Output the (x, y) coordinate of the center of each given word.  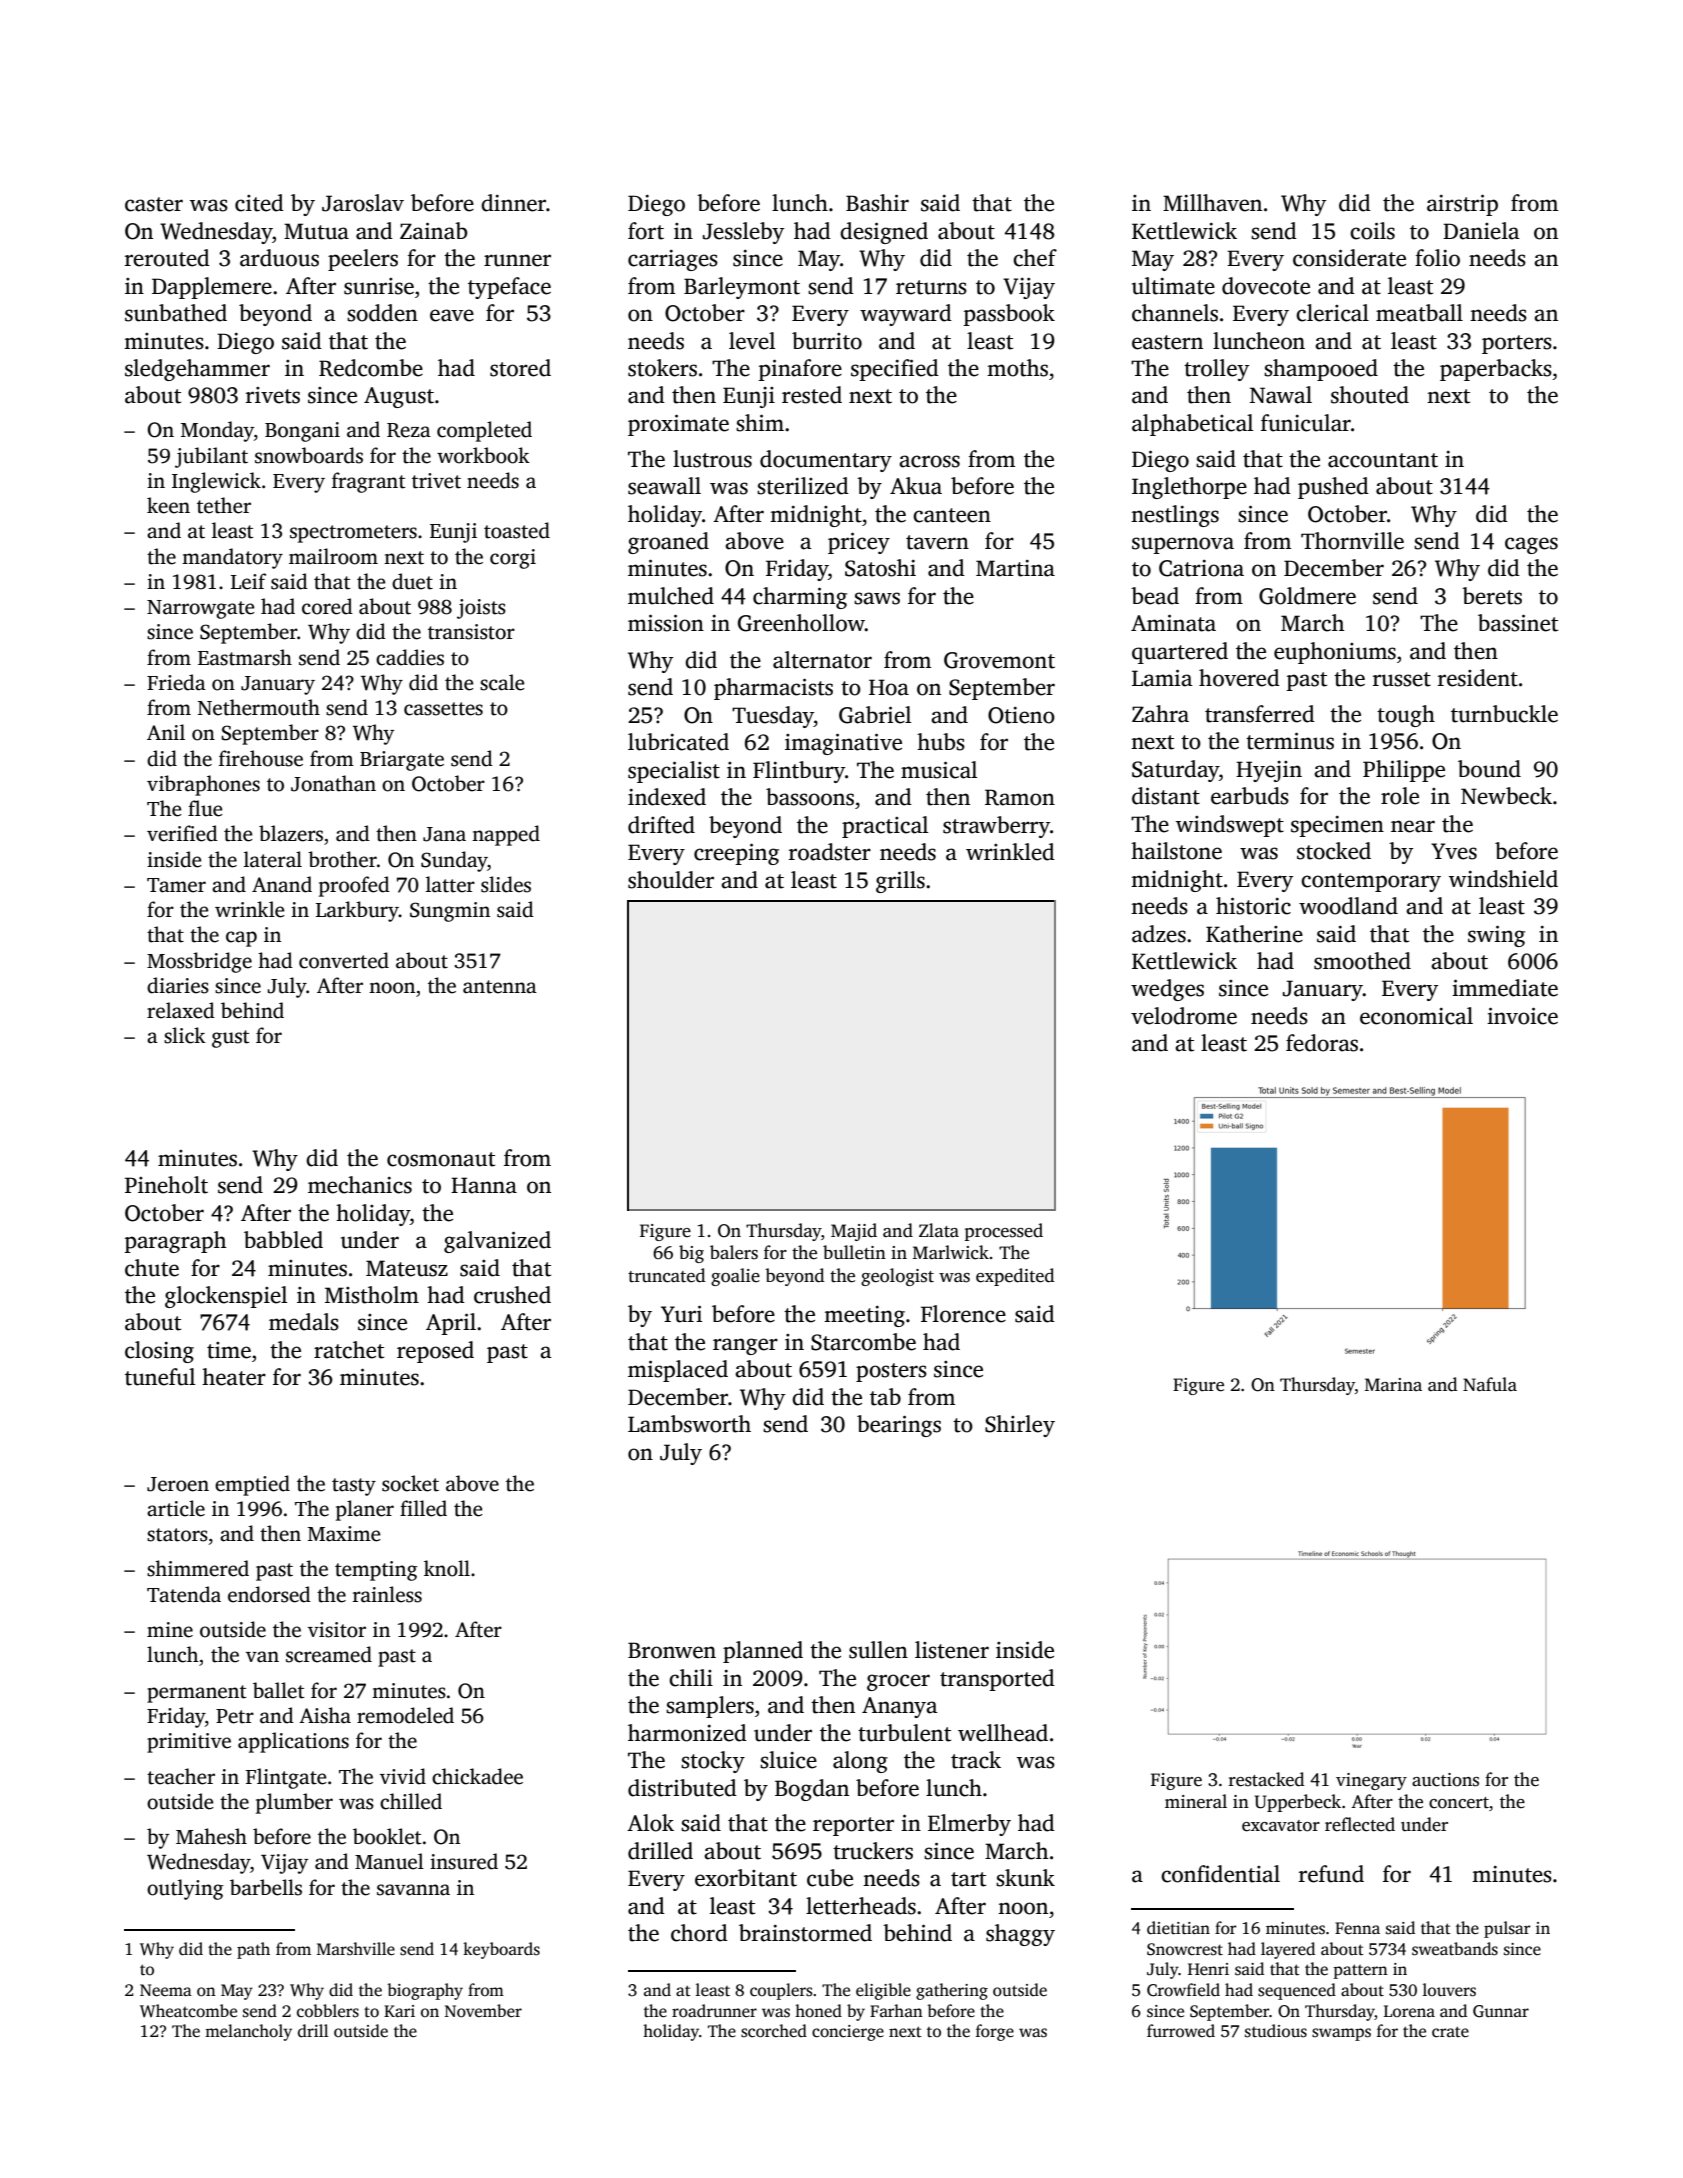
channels (1175, 313)
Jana (444, 834)
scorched (774, 2031)
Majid (854, 1232)
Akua (916, 486)
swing (1496, 936)
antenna (500, 987)
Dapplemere (212, 288)
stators (177, 1535)
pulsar (1507, 1929)
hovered (1239, 678)
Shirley (1020, 1426)
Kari (399, 2011)
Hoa (889, 687)
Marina (1393, 1384)
